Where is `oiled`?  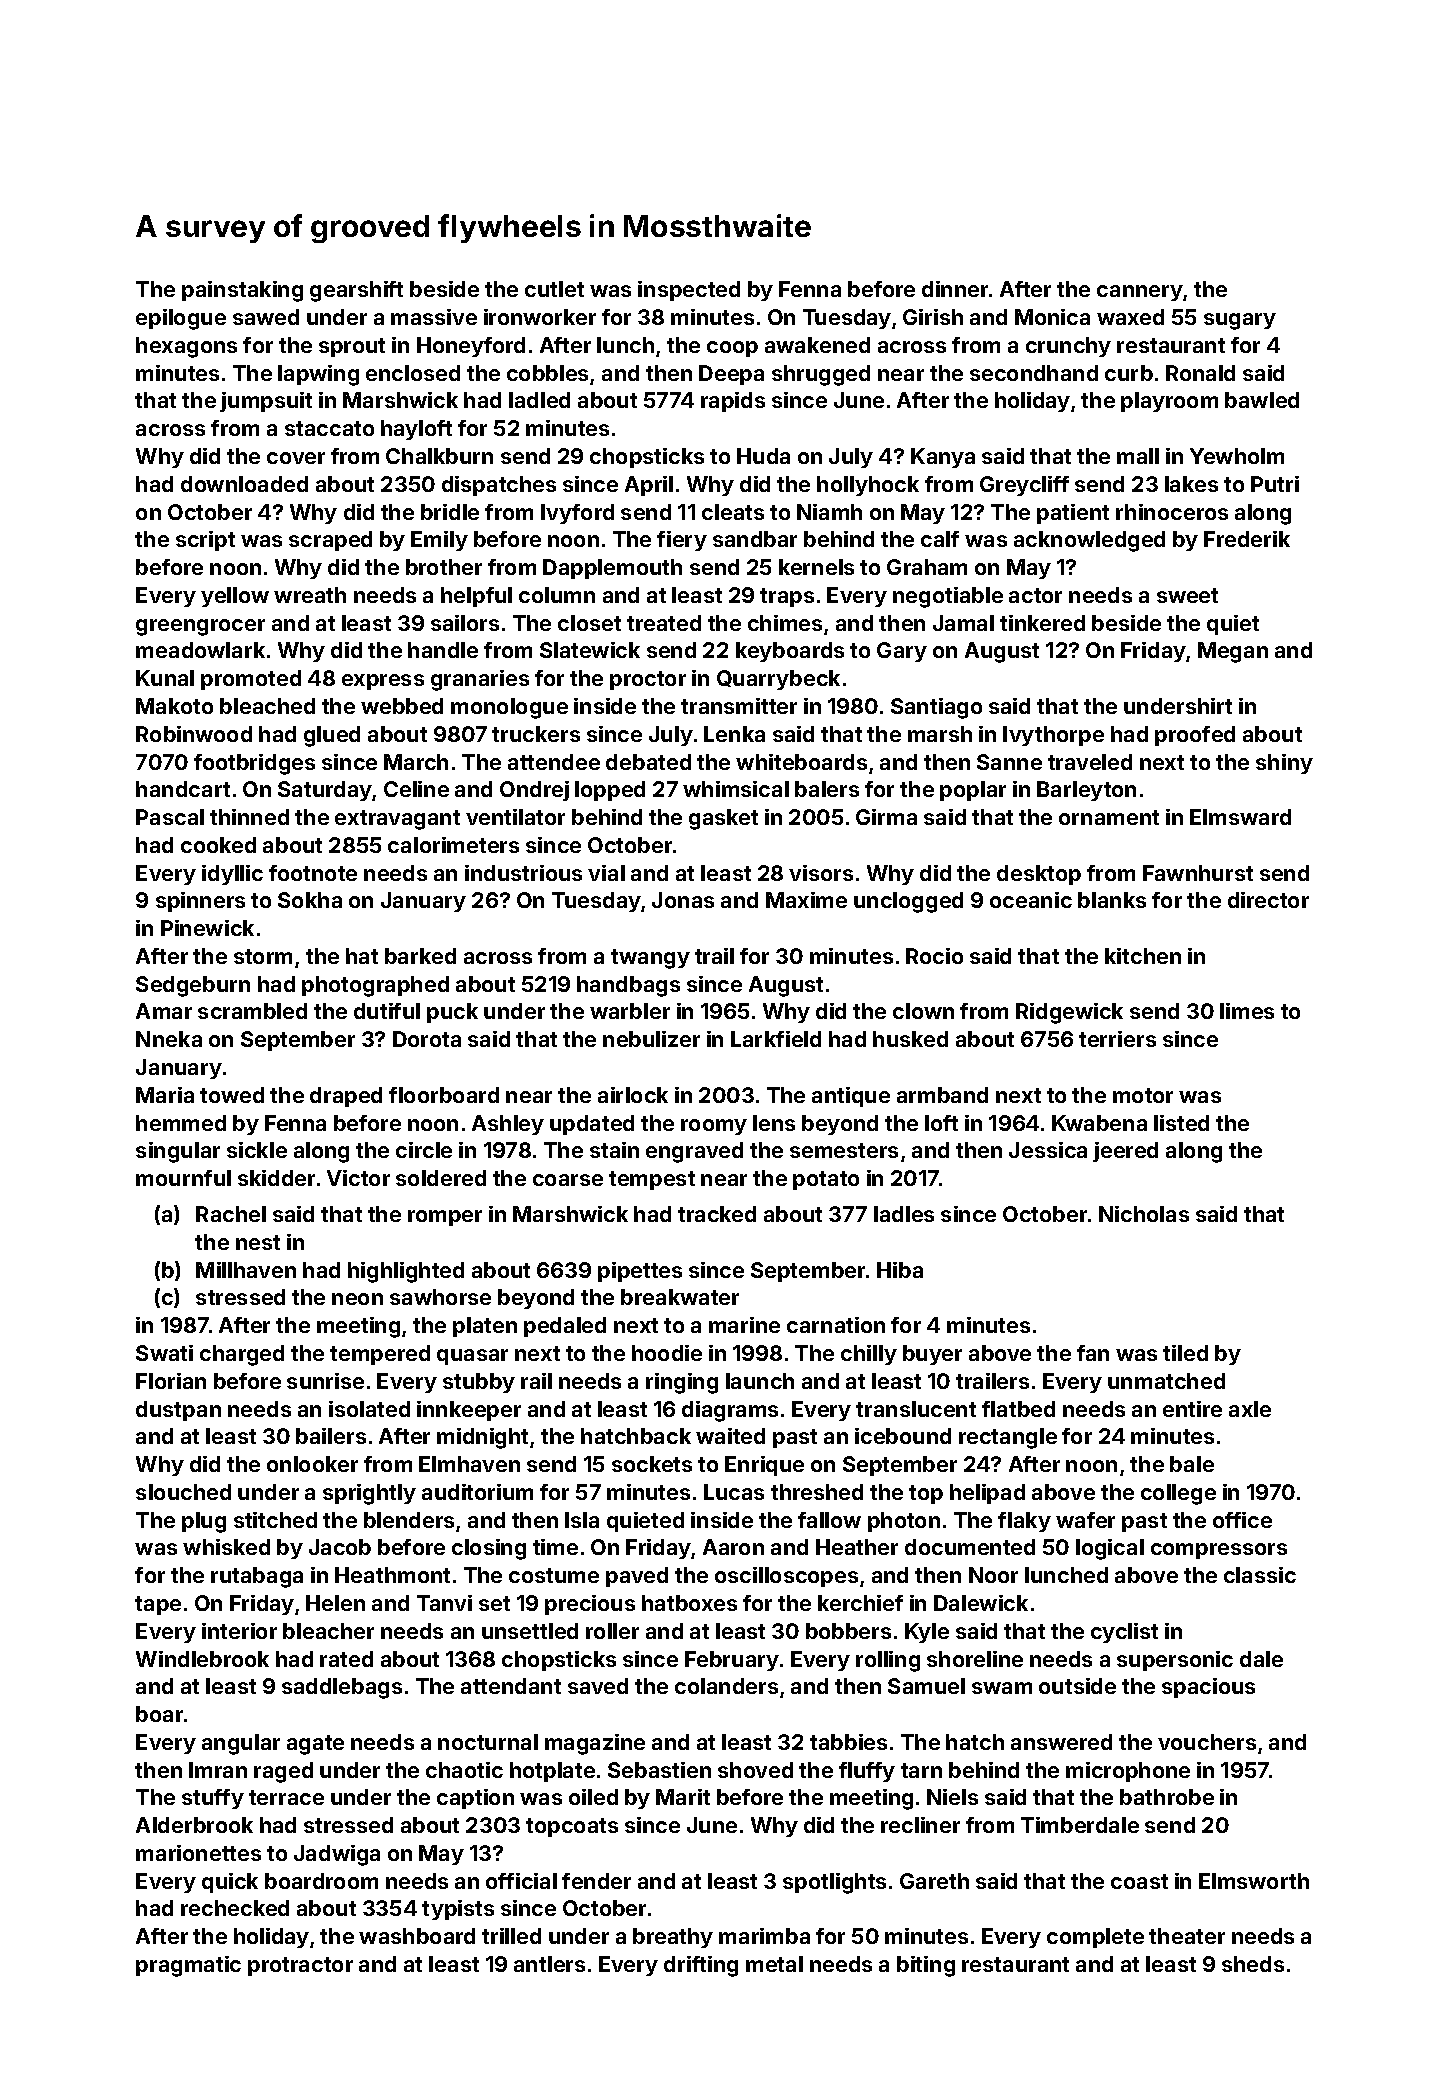 oiled is located at coordinates (593, 1797).
